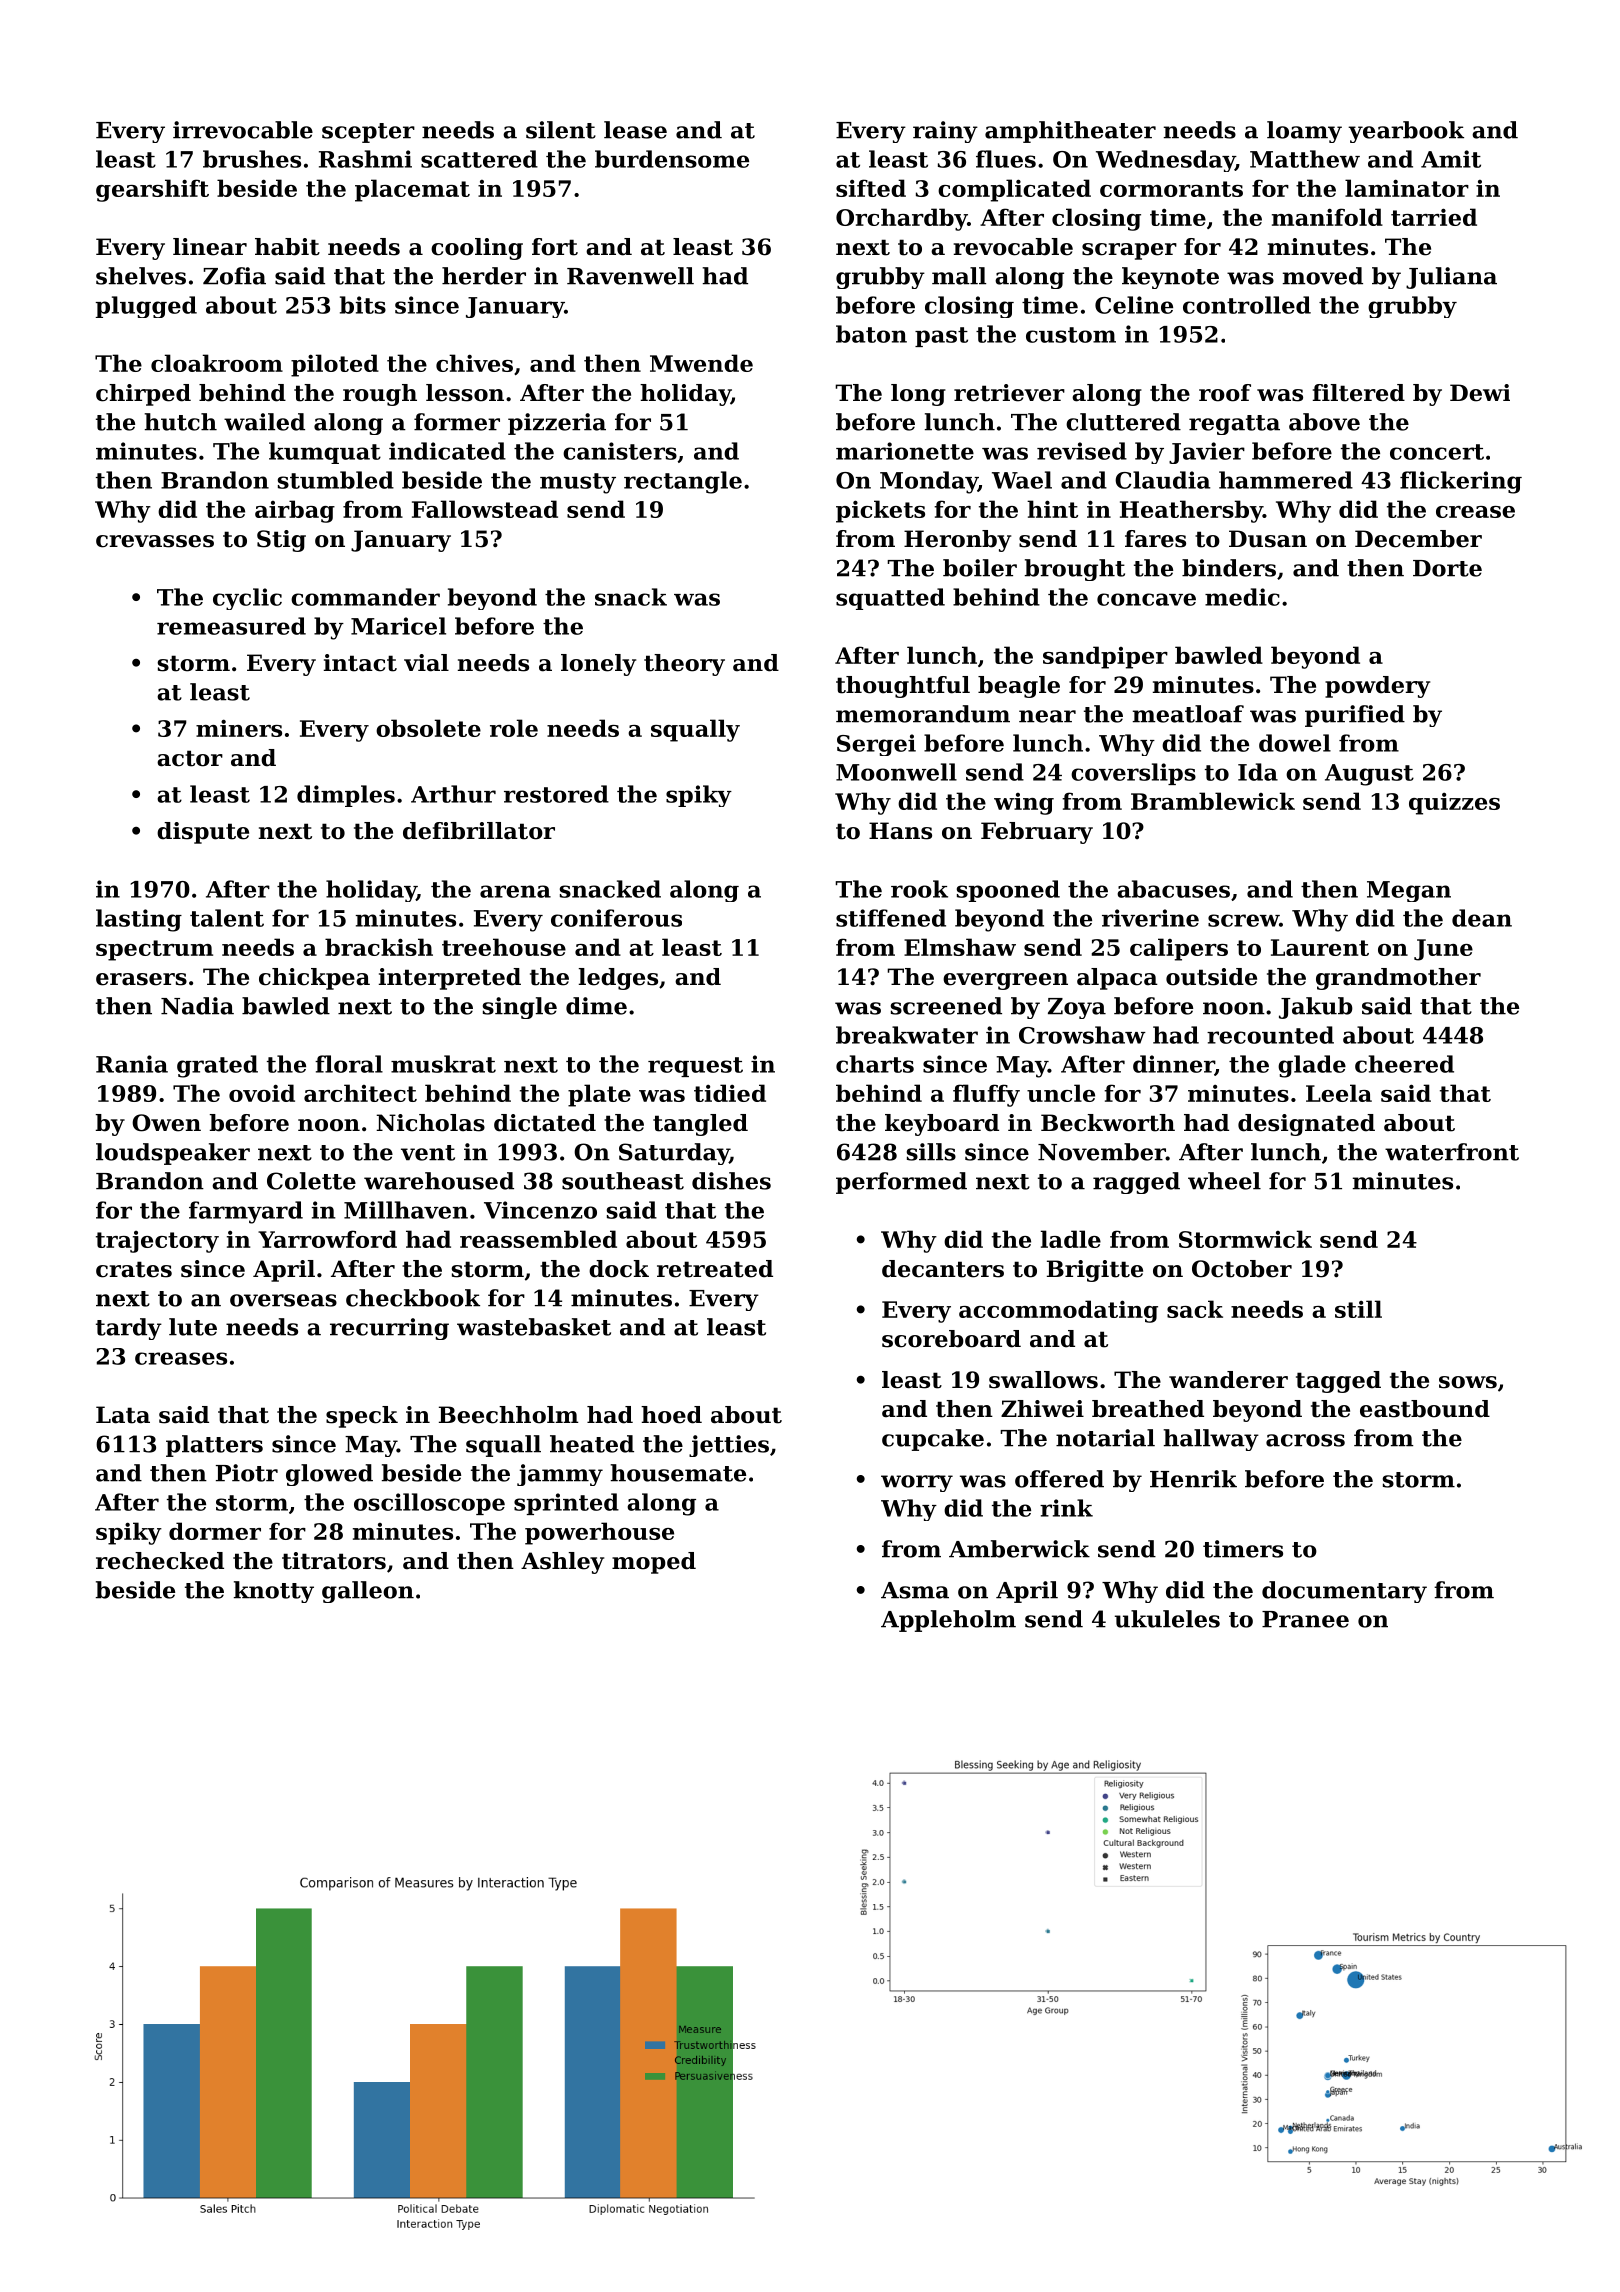  Describe the element at coordinates (1213, 801) in the document. I see `Bramblewick` at that location.
